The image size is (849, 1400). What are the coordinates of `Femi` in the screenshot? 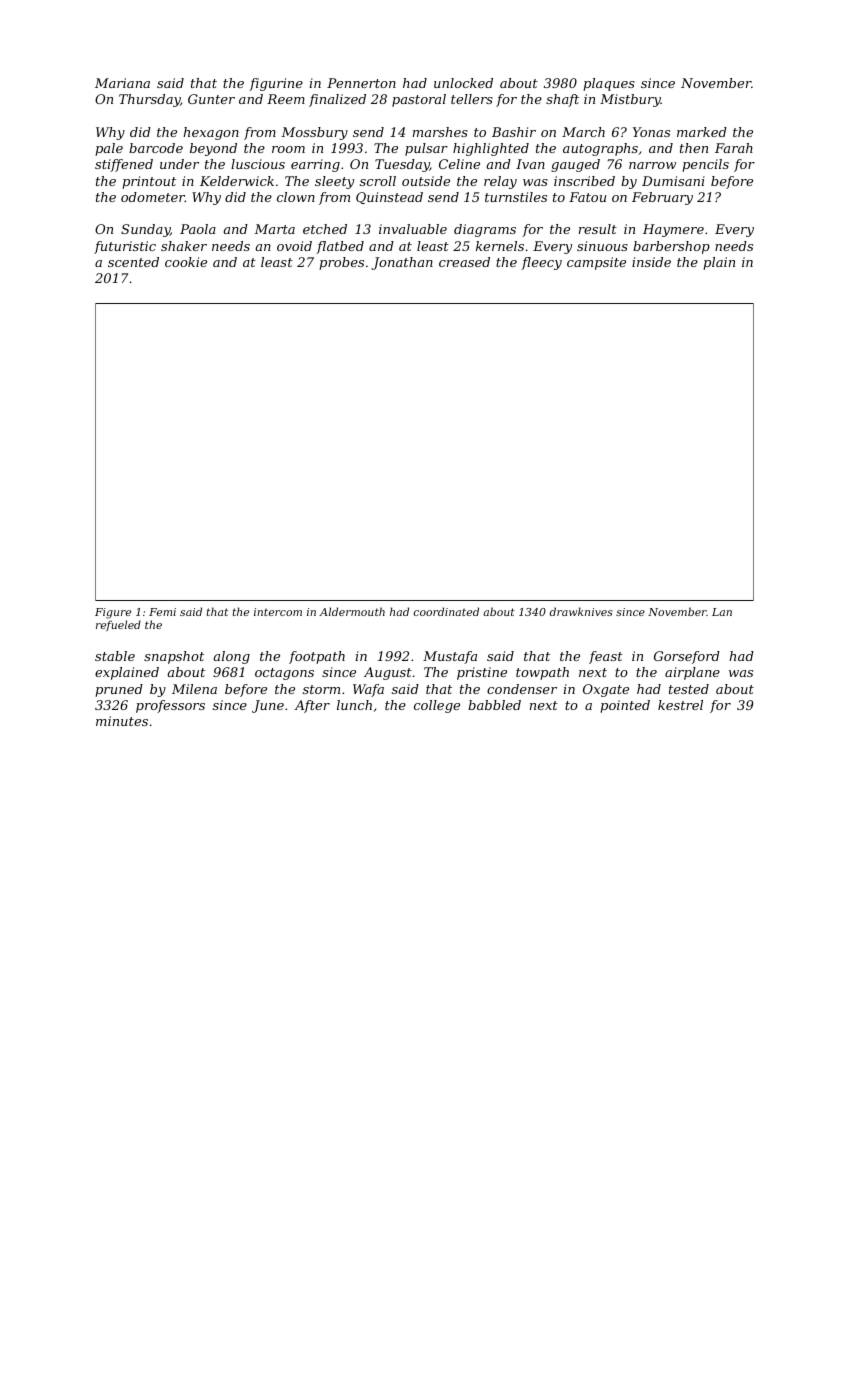 It's located at (162, 612).
